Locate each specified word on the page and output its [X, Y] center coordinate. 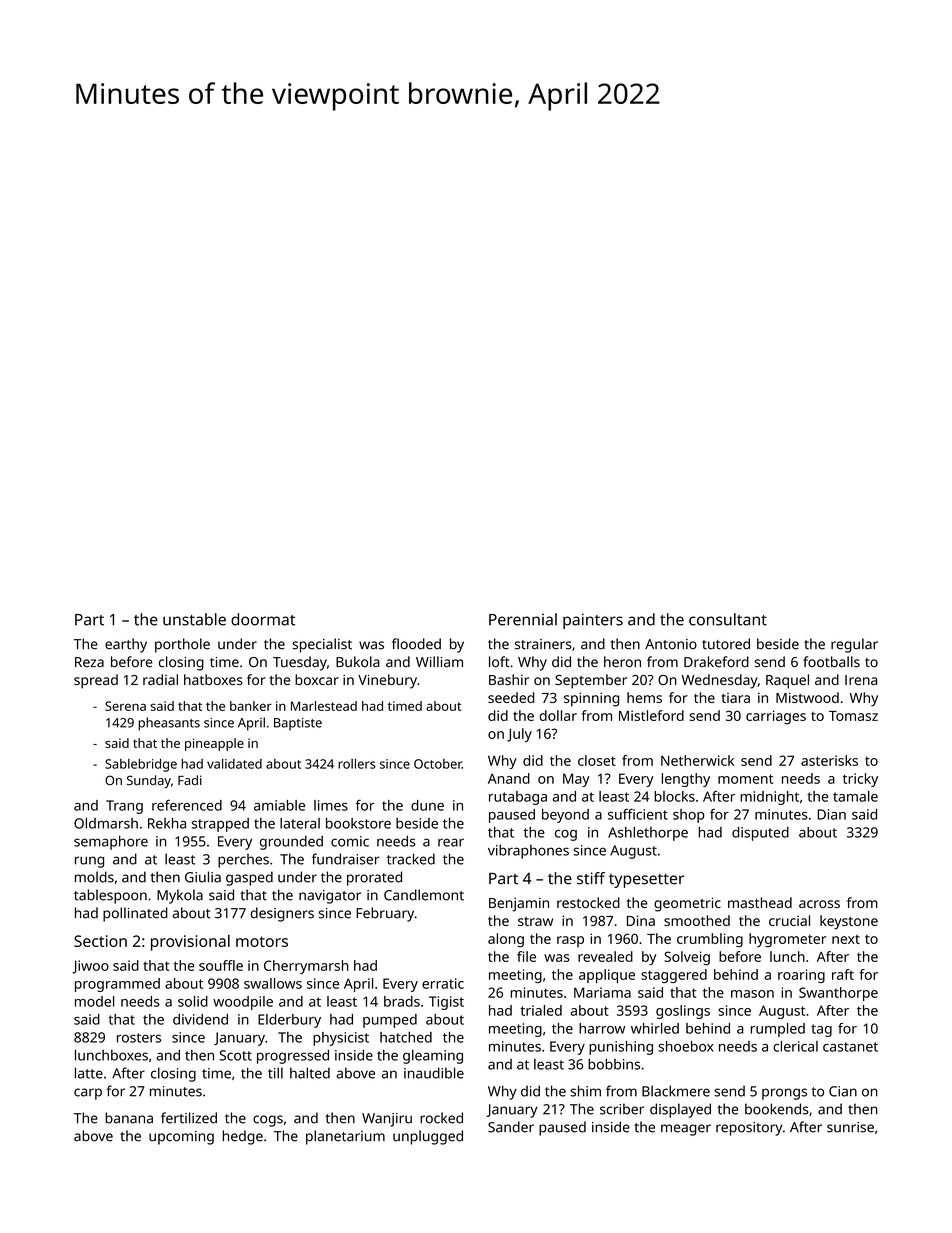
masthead [760, 902]
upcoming [181, 1138]
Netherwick [697, 760]
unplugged [428, 1137]
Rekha [167, 823]
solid [193, 1001]
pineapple [214, 744]
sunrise [850, 1127]
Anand [509, 778]
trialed [541, 1010]
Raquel [787, 681]
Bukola [358, 662]
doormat [263, 619]
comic [350, 841]
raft [843, 974]
